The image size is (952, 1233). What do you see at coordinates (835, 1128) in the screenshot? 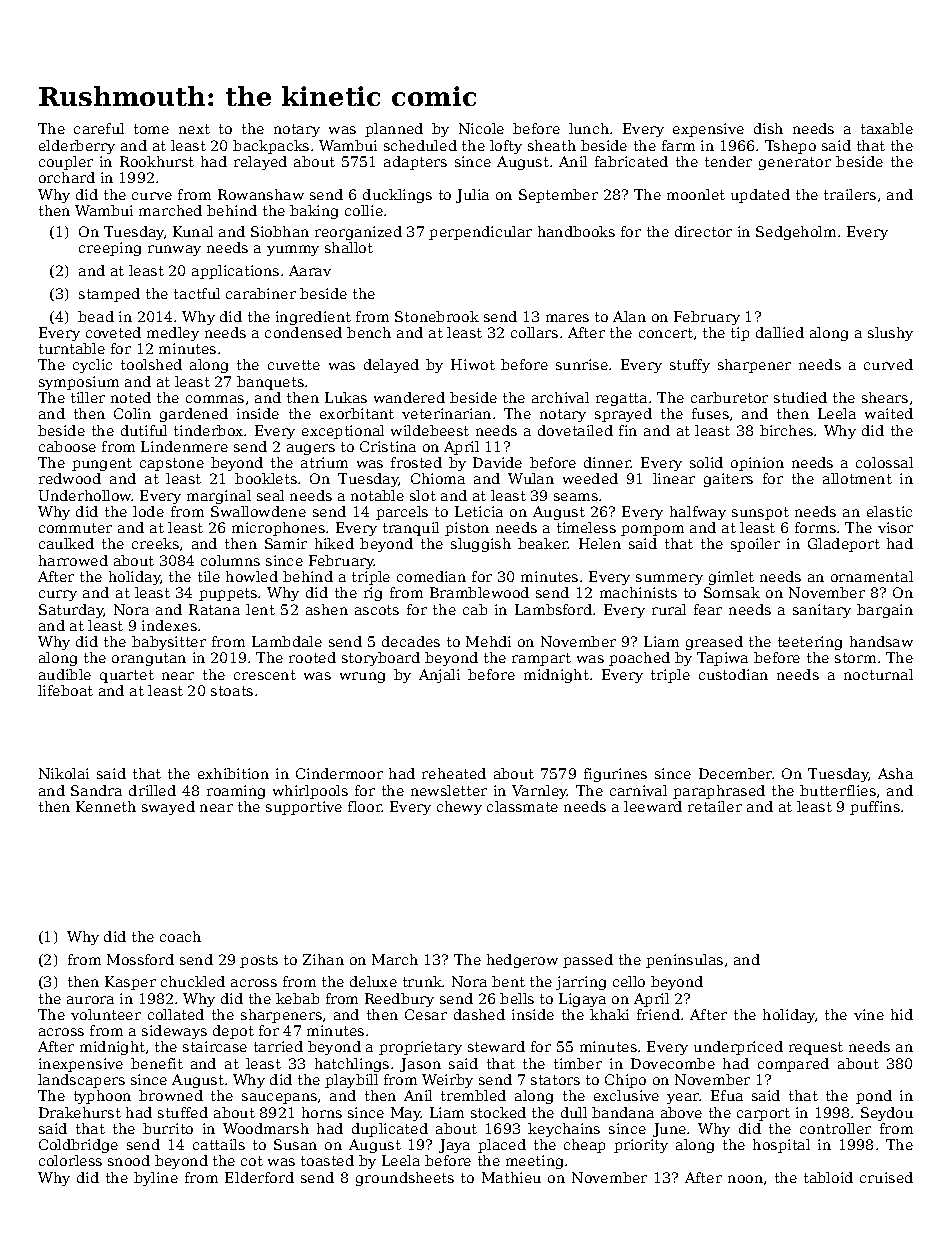
I see `controller` at bounding box center [835, 1128].
